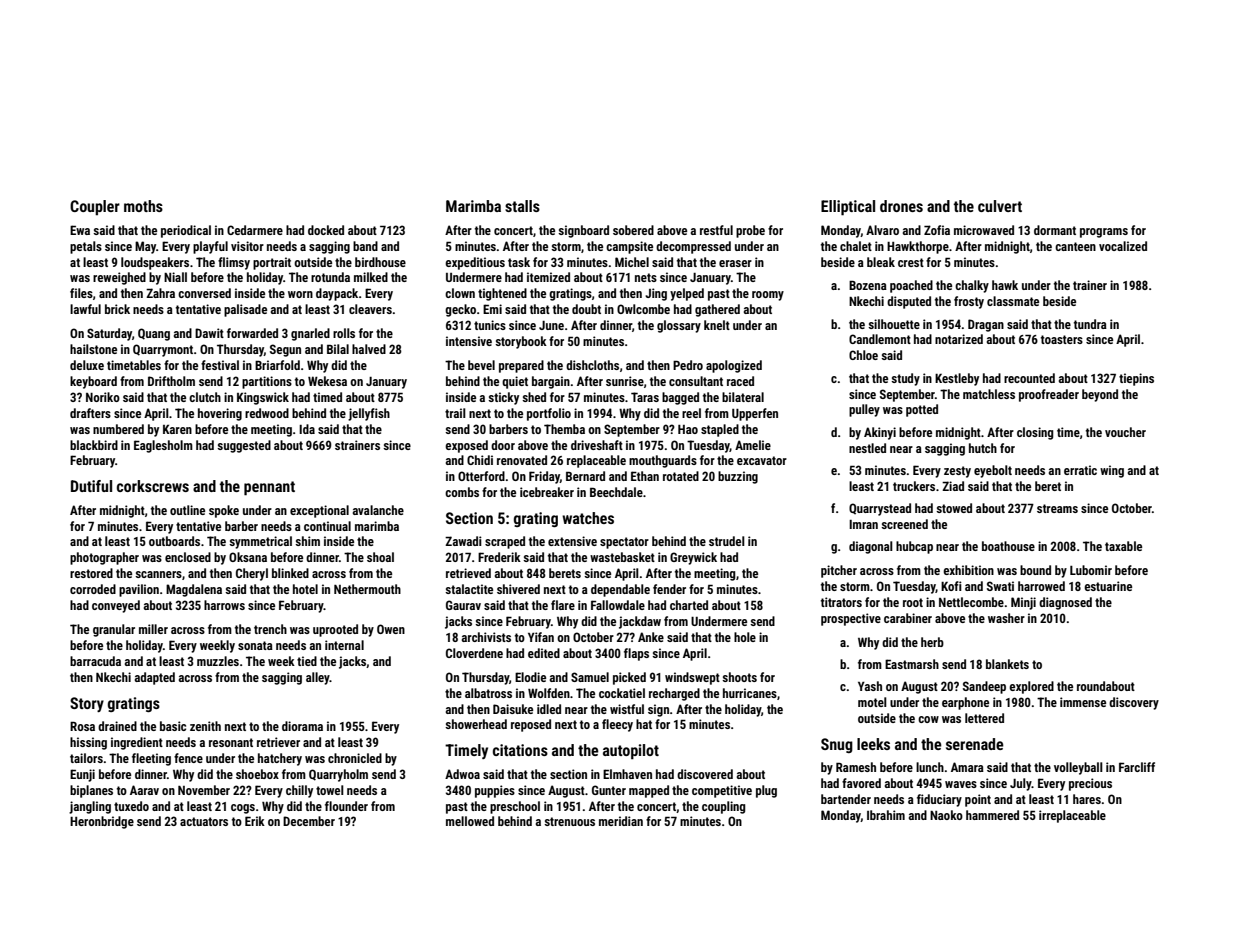 The width and height of the page is (1233, 952). I want to click on tightened, so click(502, 294).
